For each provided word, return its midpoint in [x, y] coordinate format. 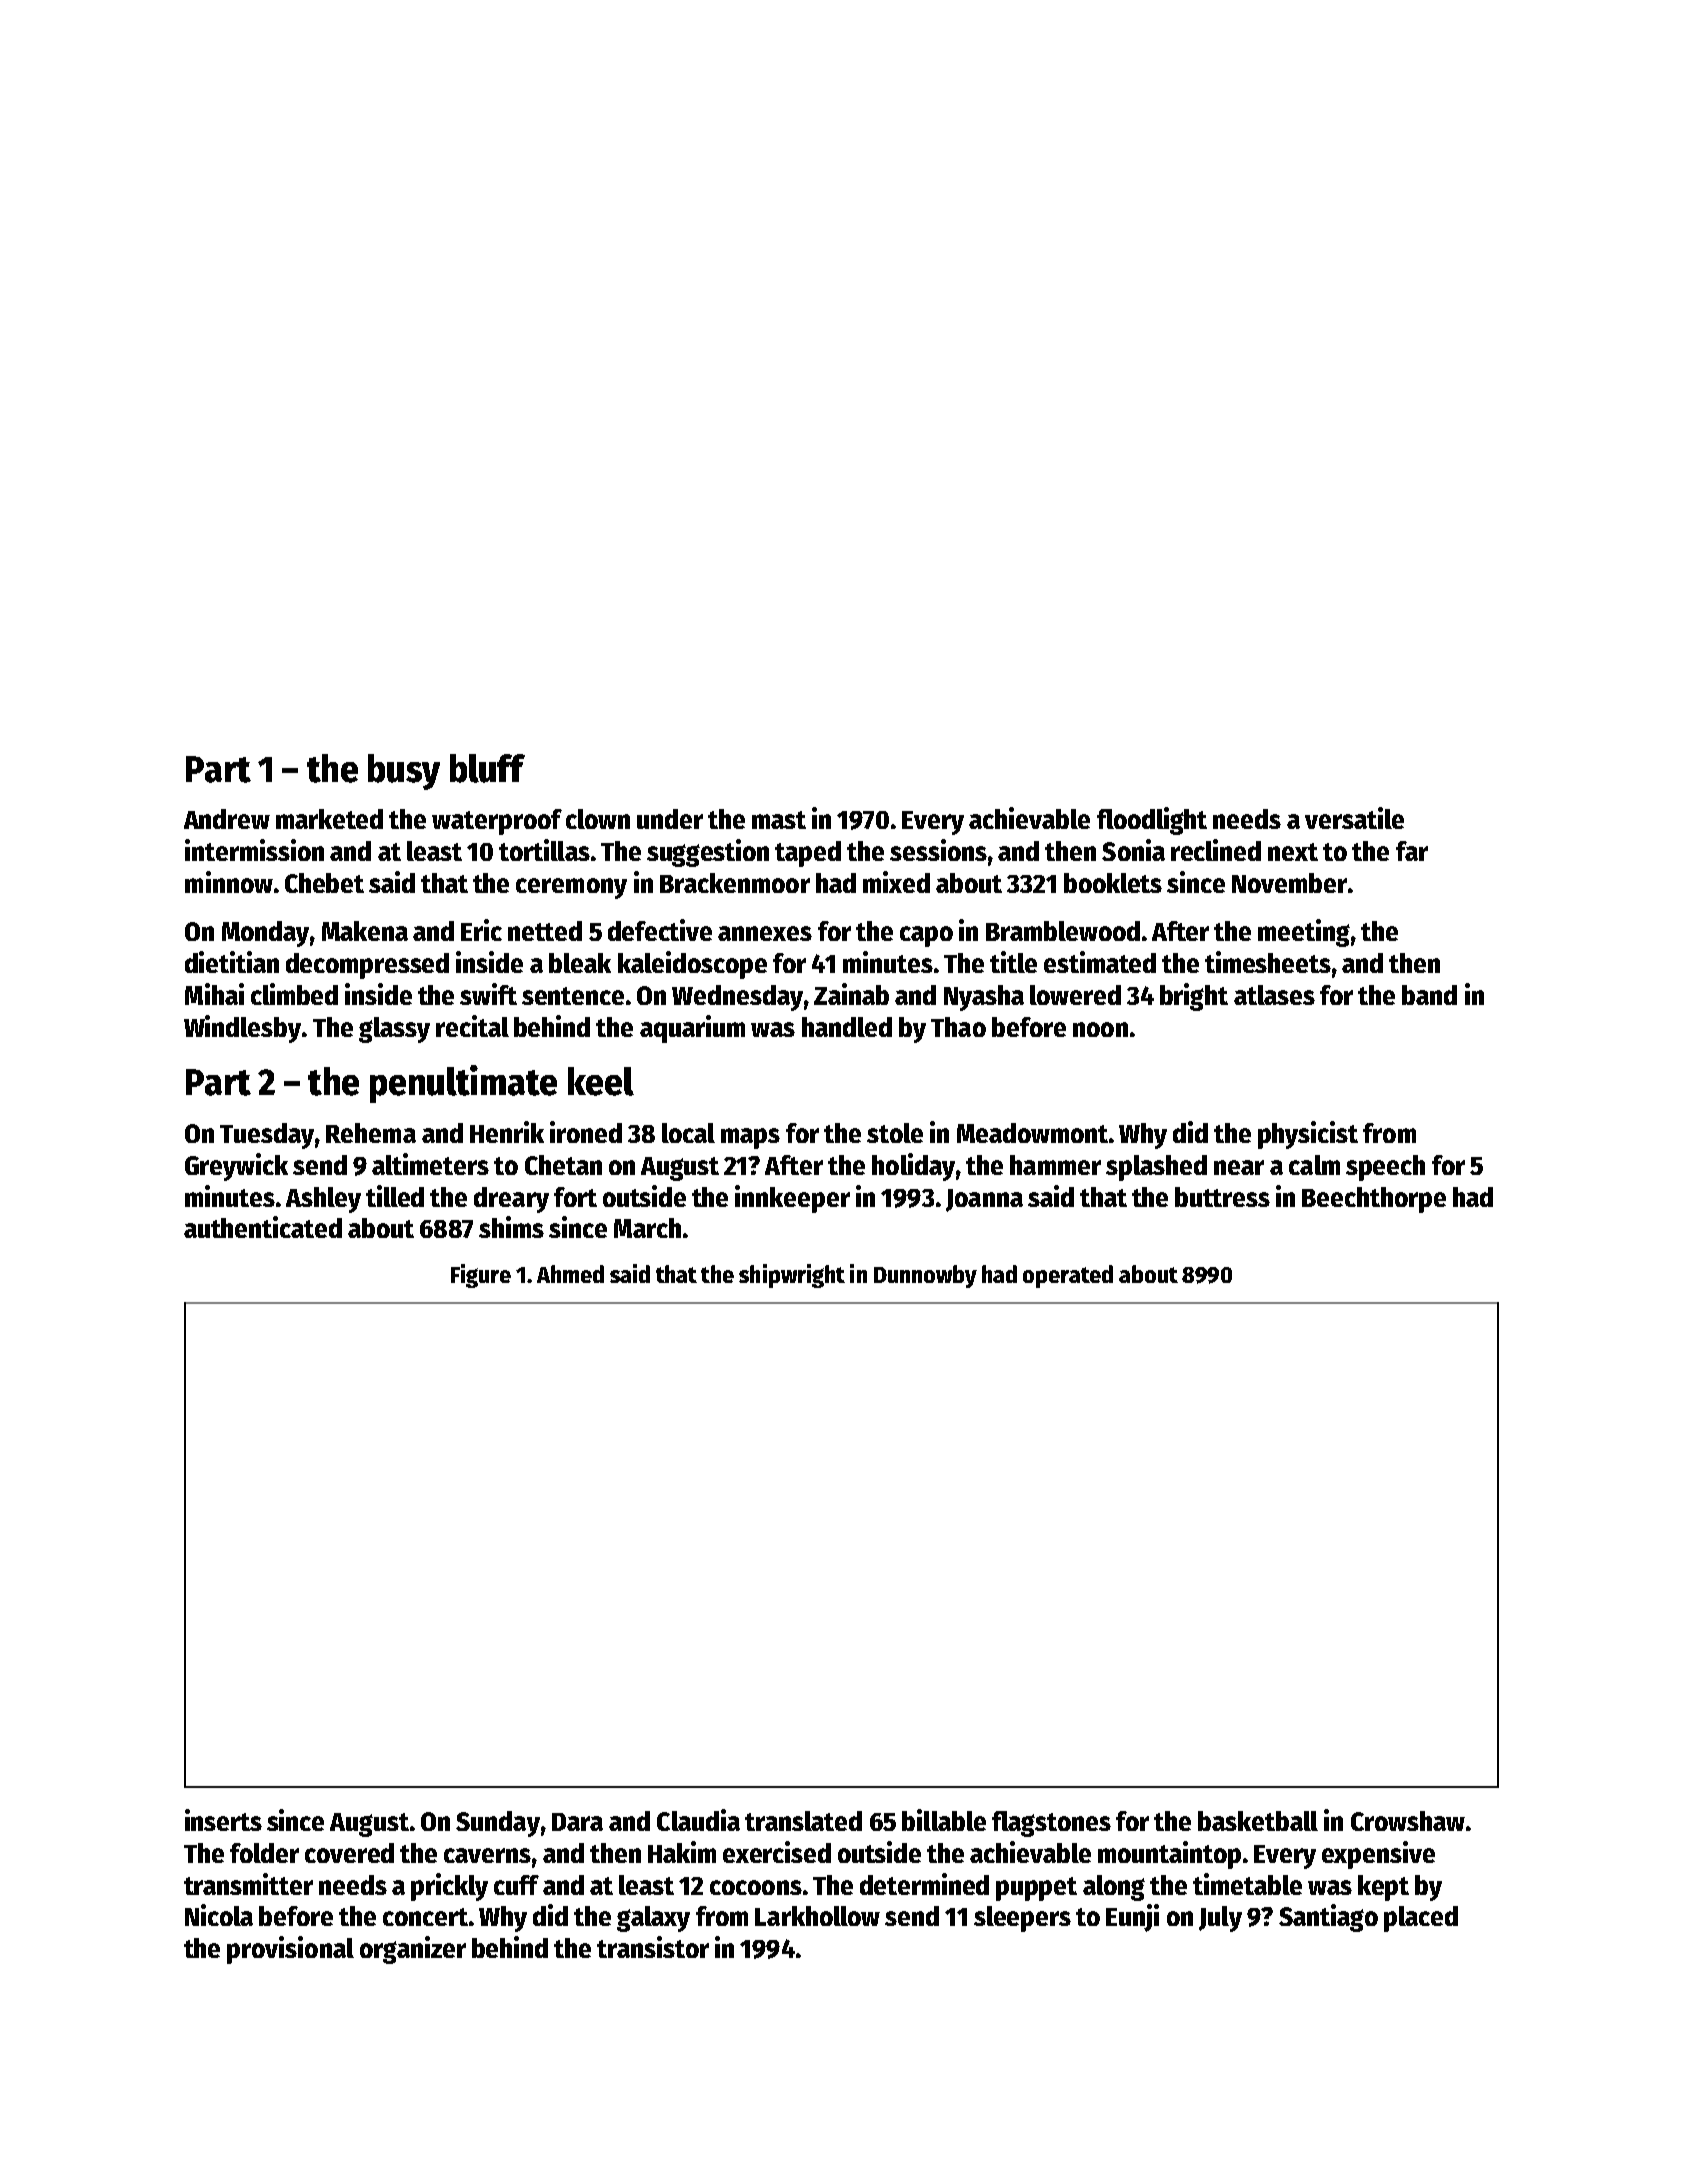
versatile [1354, 818]
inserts [223, 1820]
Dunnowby [925, 1276]
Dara [577, 1822]
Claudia [698, 1820]
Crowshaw [1408, 1821]
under [670, 819]
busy [404, 772]
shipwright [792, 1276]
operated [1068, 1276]
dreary [511, 1200]
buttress [1222, 1197]
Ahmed [570, 1274]
